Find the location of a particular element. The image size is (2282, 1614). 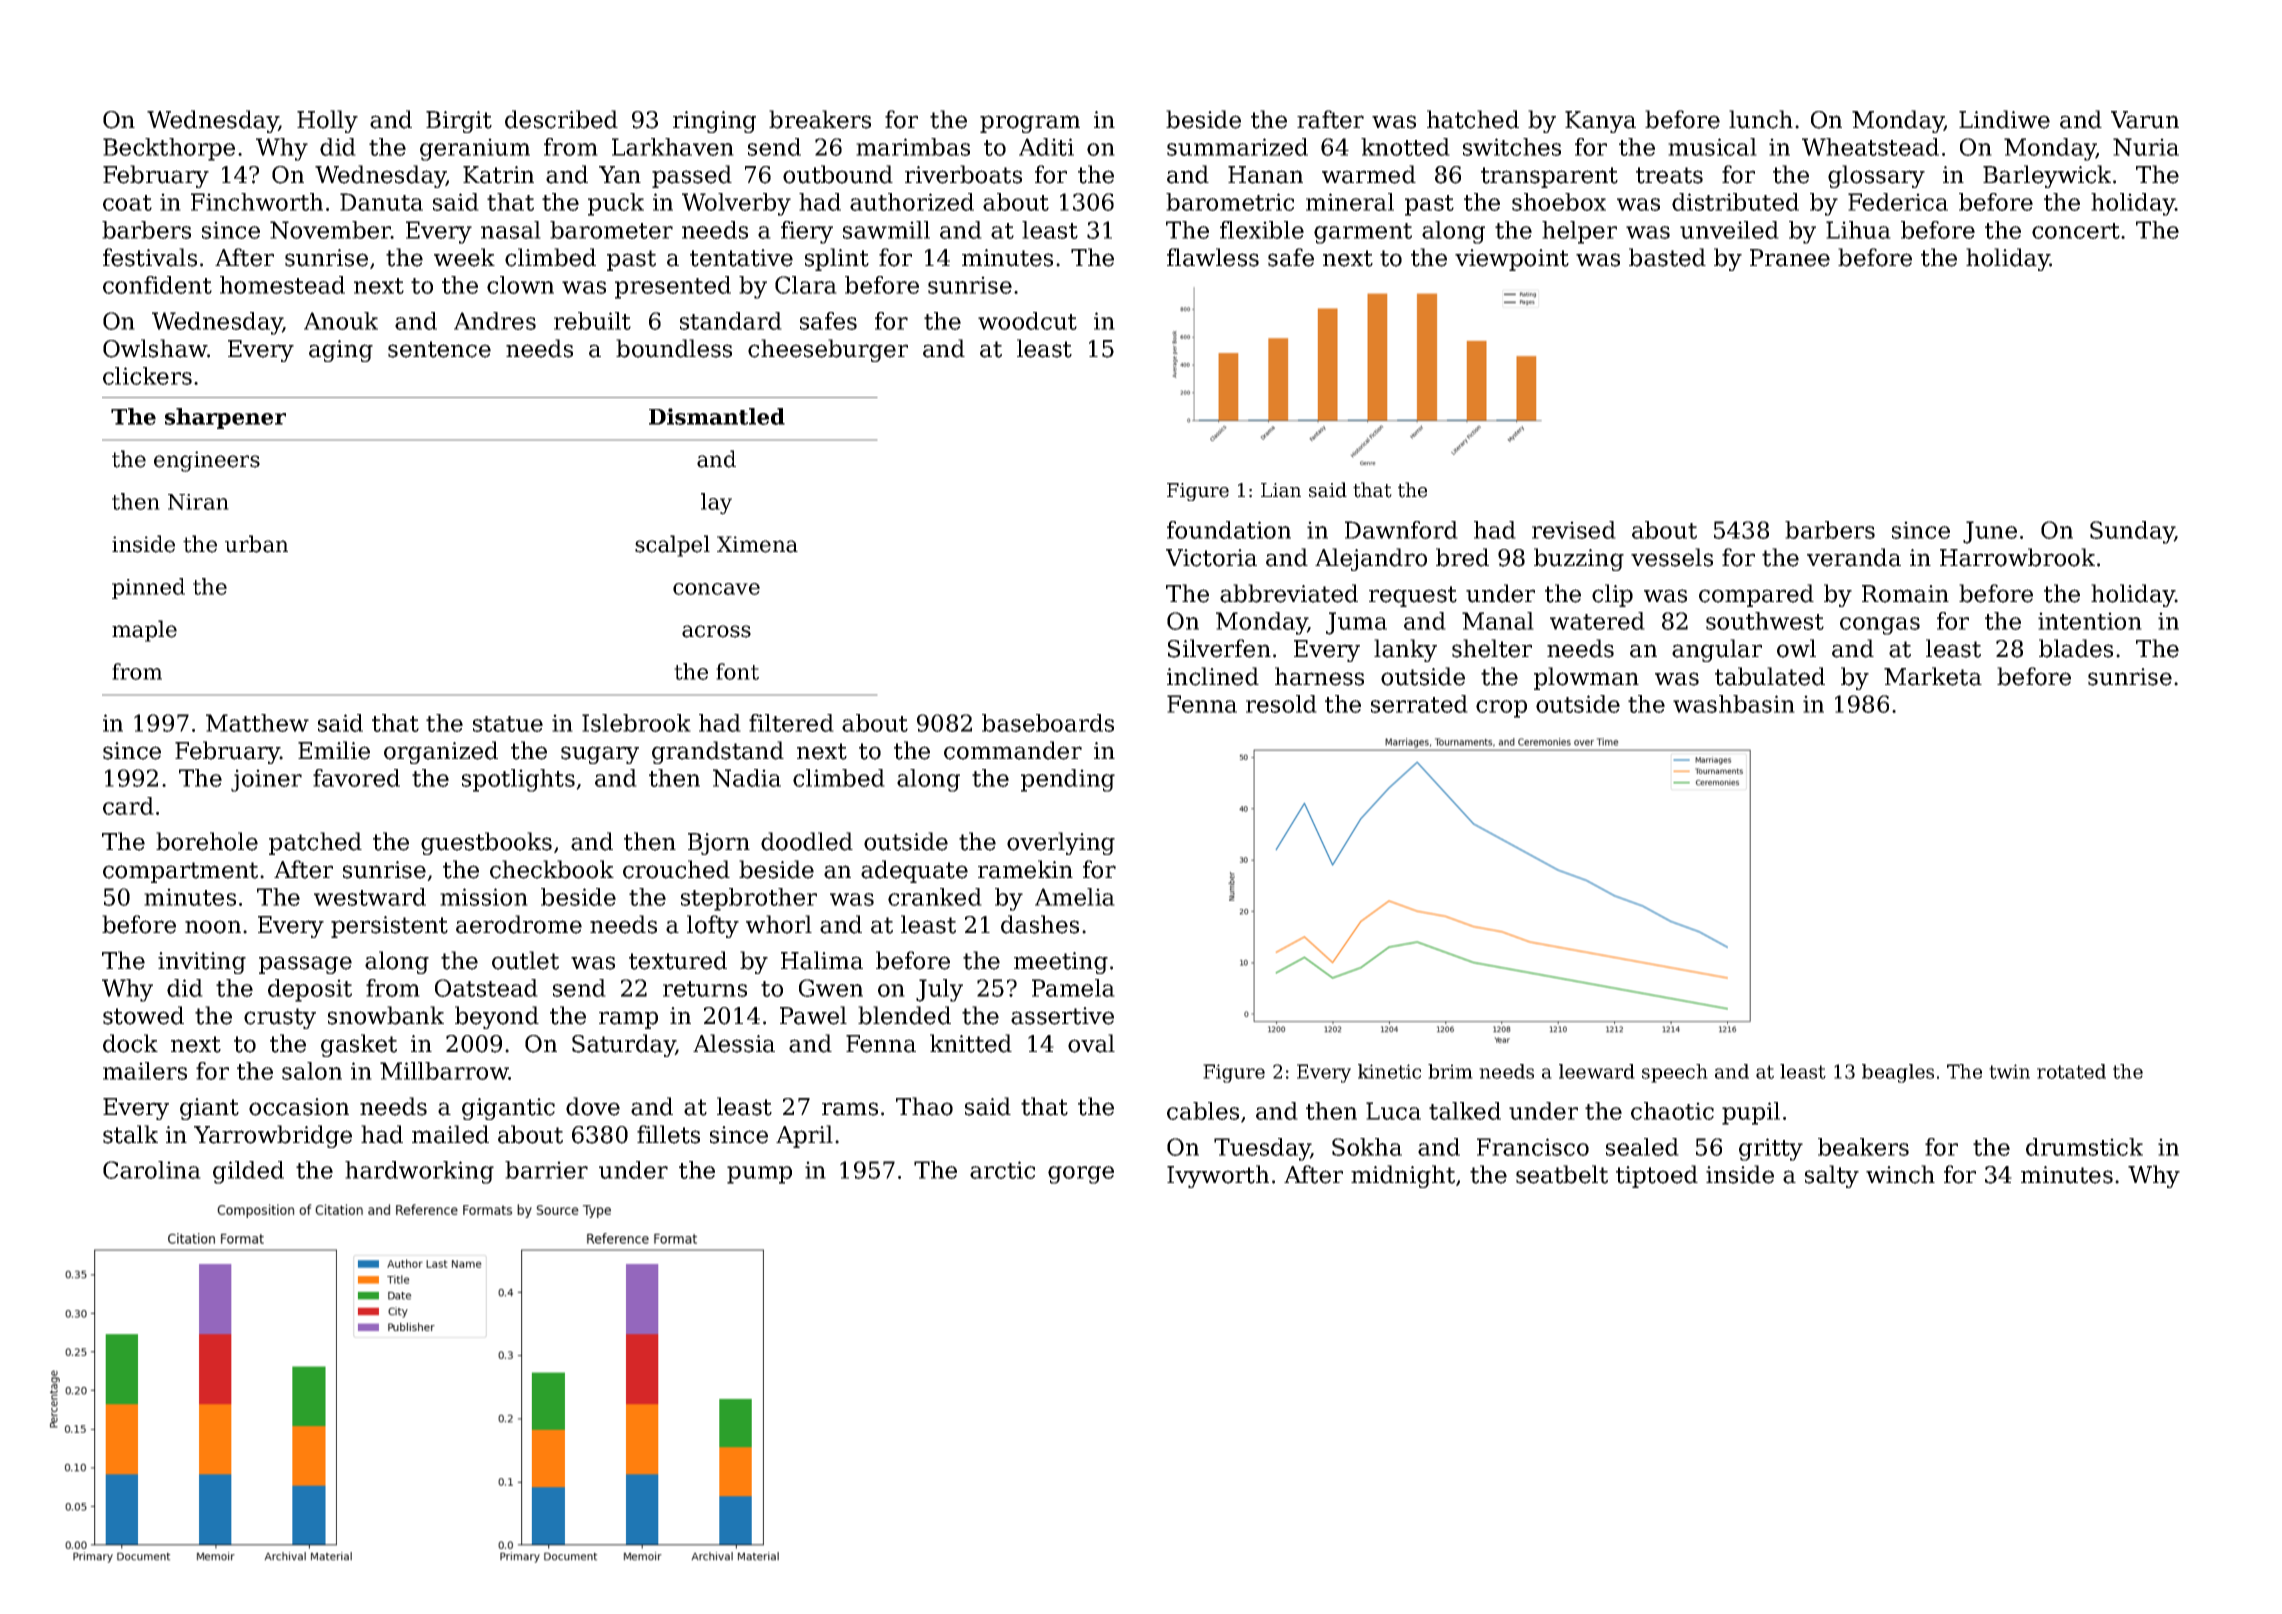

spotlights is located at coordinates (518, 780).
